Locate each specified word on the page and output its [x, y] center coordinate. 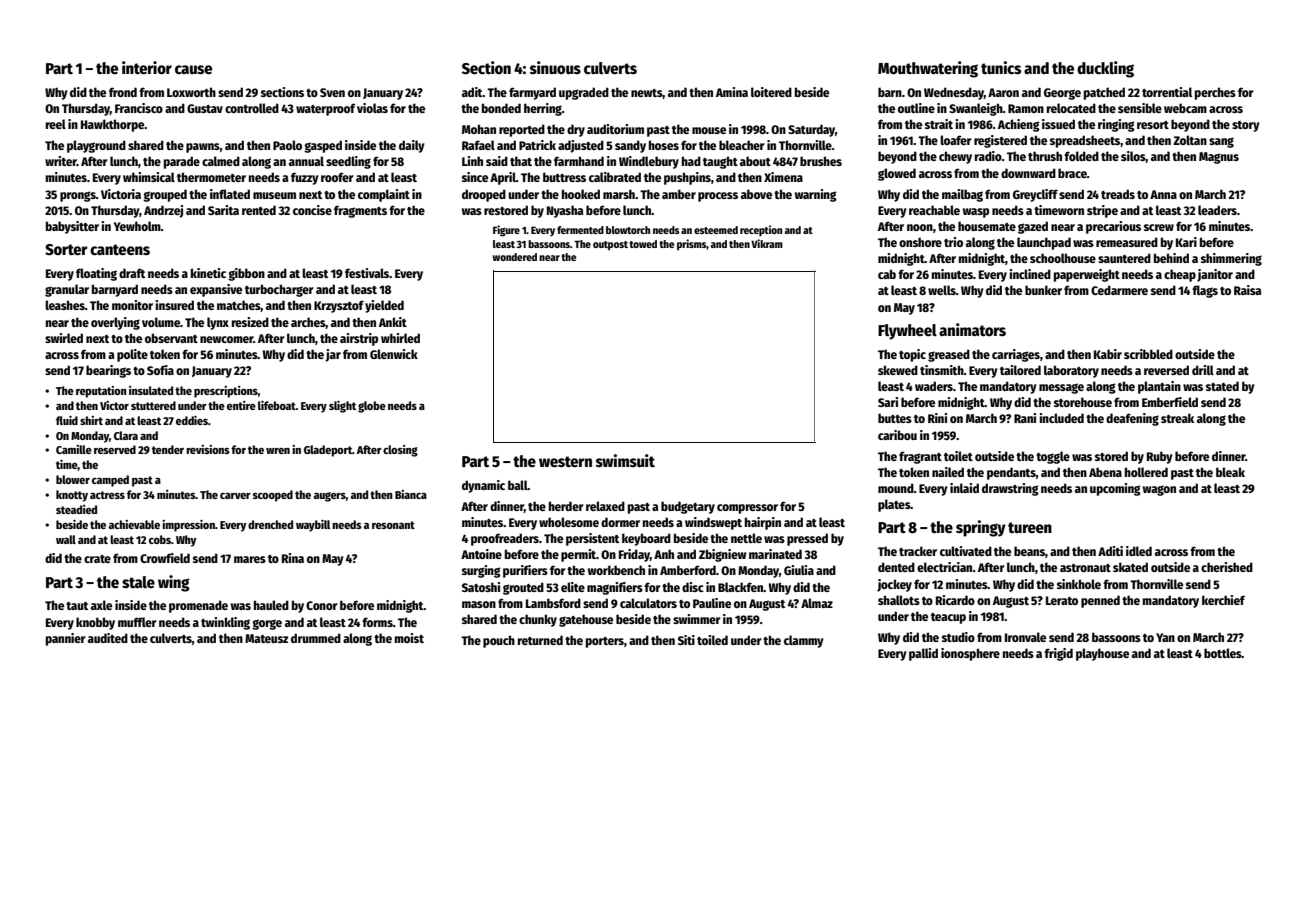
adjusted [581, 146]
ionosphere [970, 654]
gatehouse [586, 620]
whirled [400, 338]
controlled [252, 108]
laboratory [1071, 371]
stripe [1102, 211]
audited [108, 638]
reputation [101, 392]
